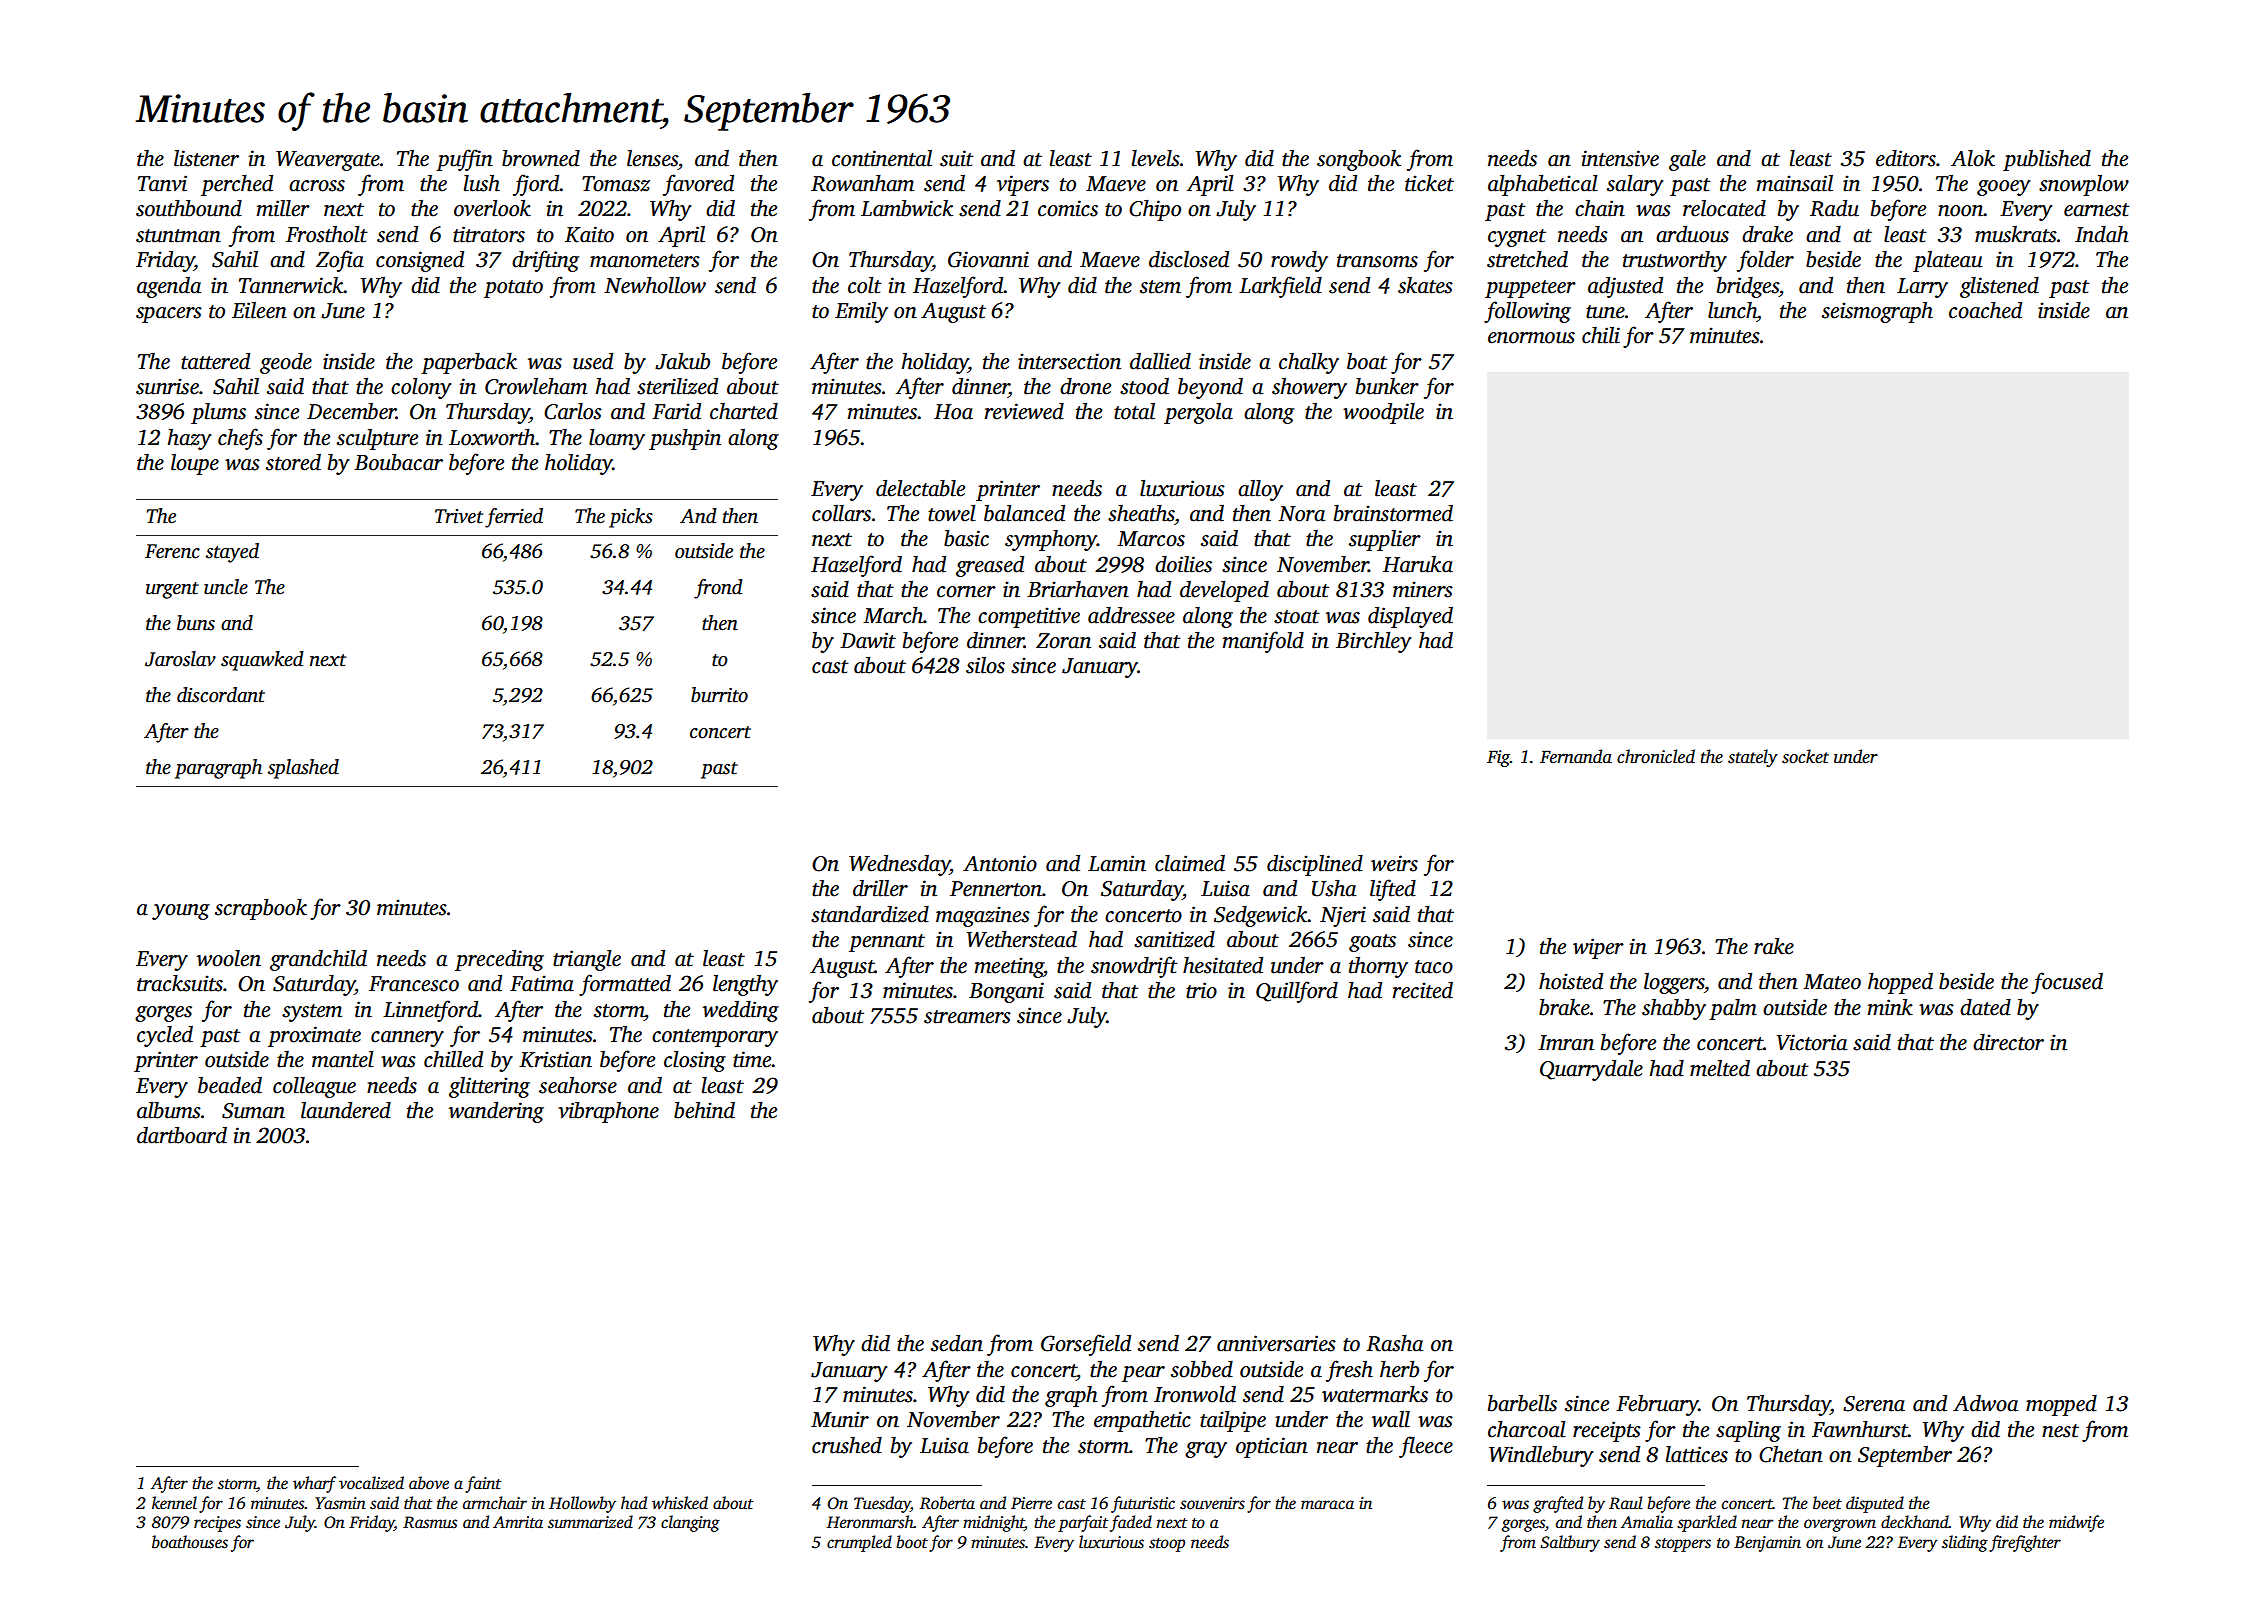 This document has height=1602, width=2265. What do you see at coordinates (206, 158) in the document?
I see `listener` at bounding box center [206, 158].
